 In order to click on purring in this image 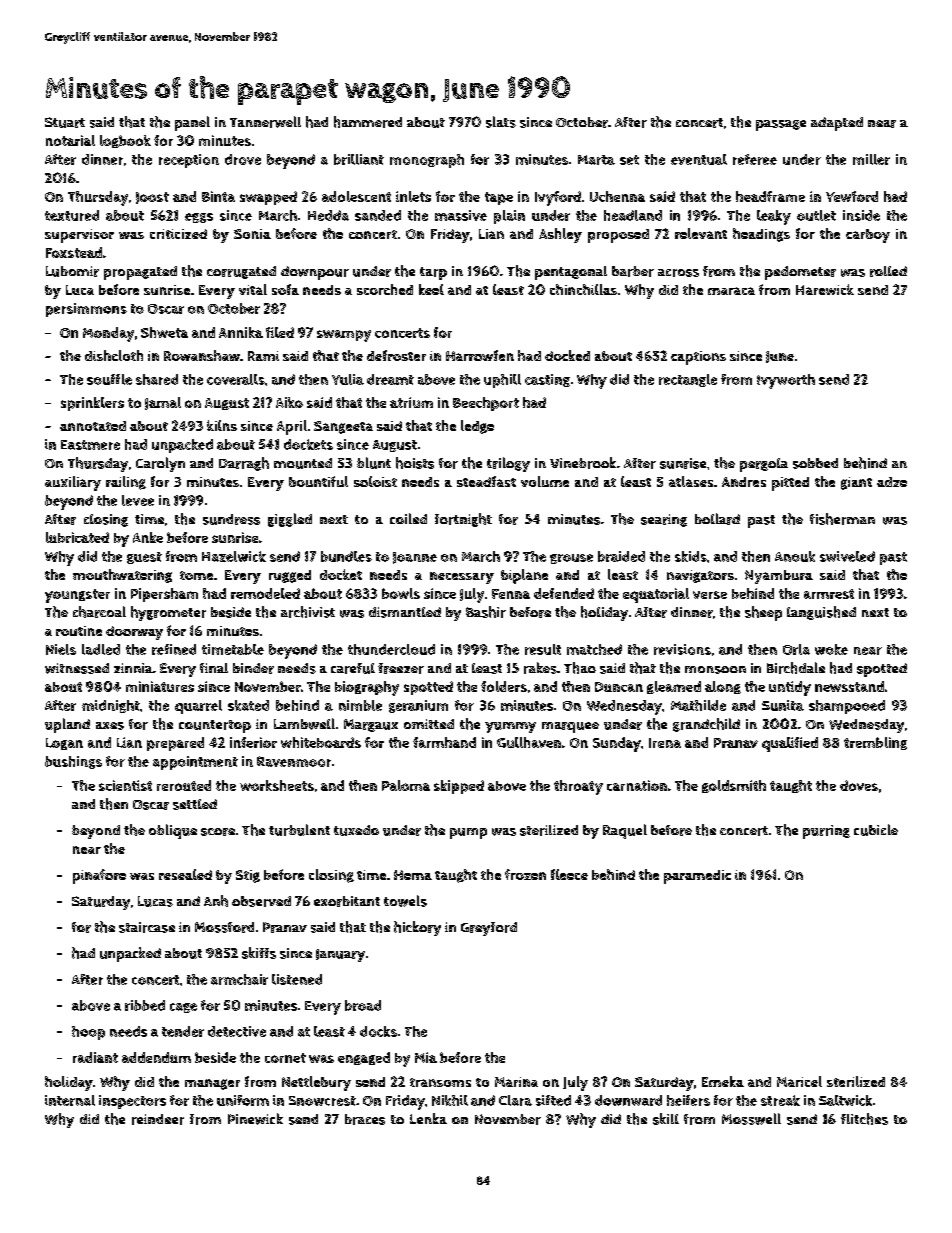, I will do `click(826, 832)`.
